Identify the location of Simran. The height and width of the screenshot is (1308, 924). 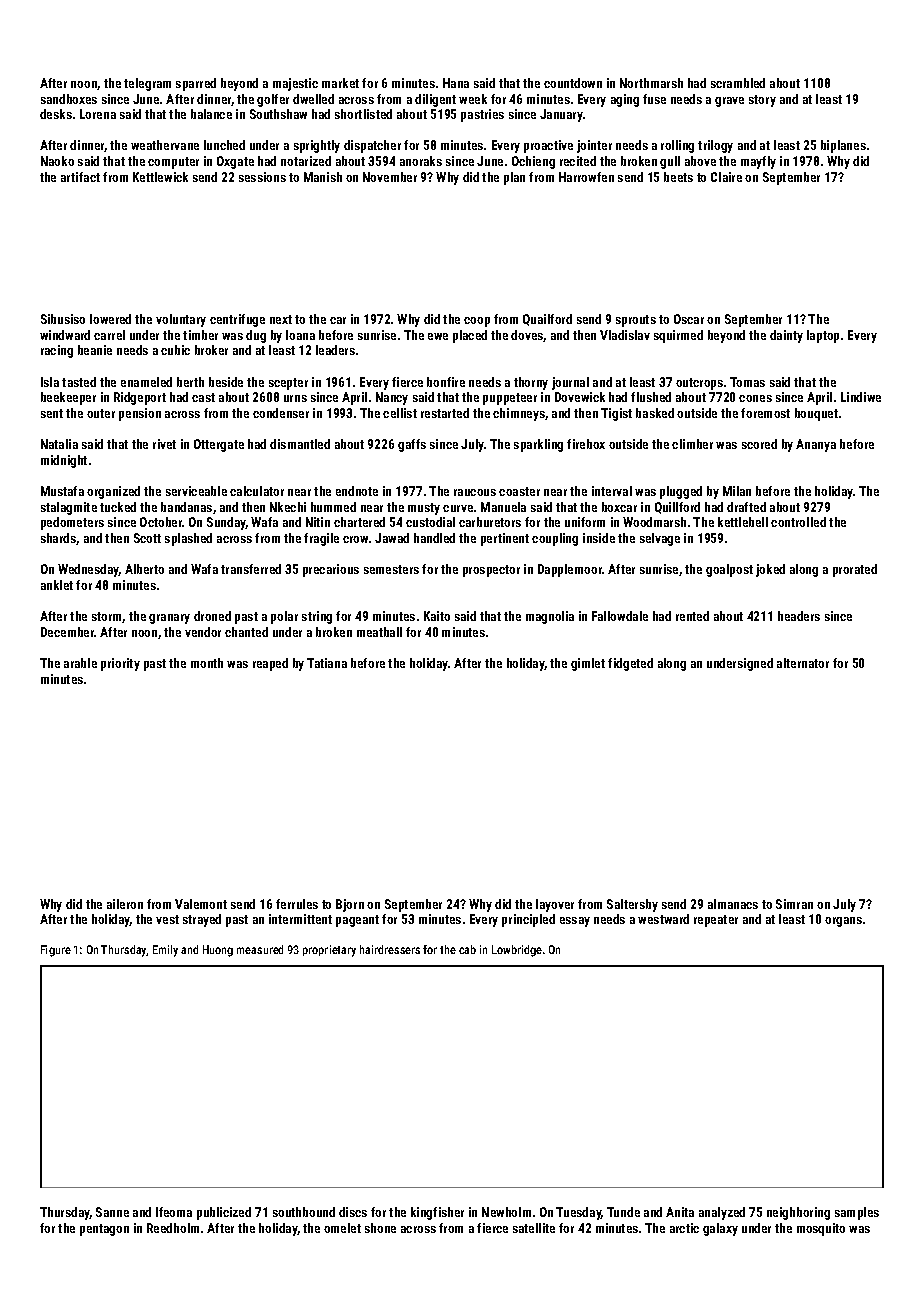
(794, 904).
